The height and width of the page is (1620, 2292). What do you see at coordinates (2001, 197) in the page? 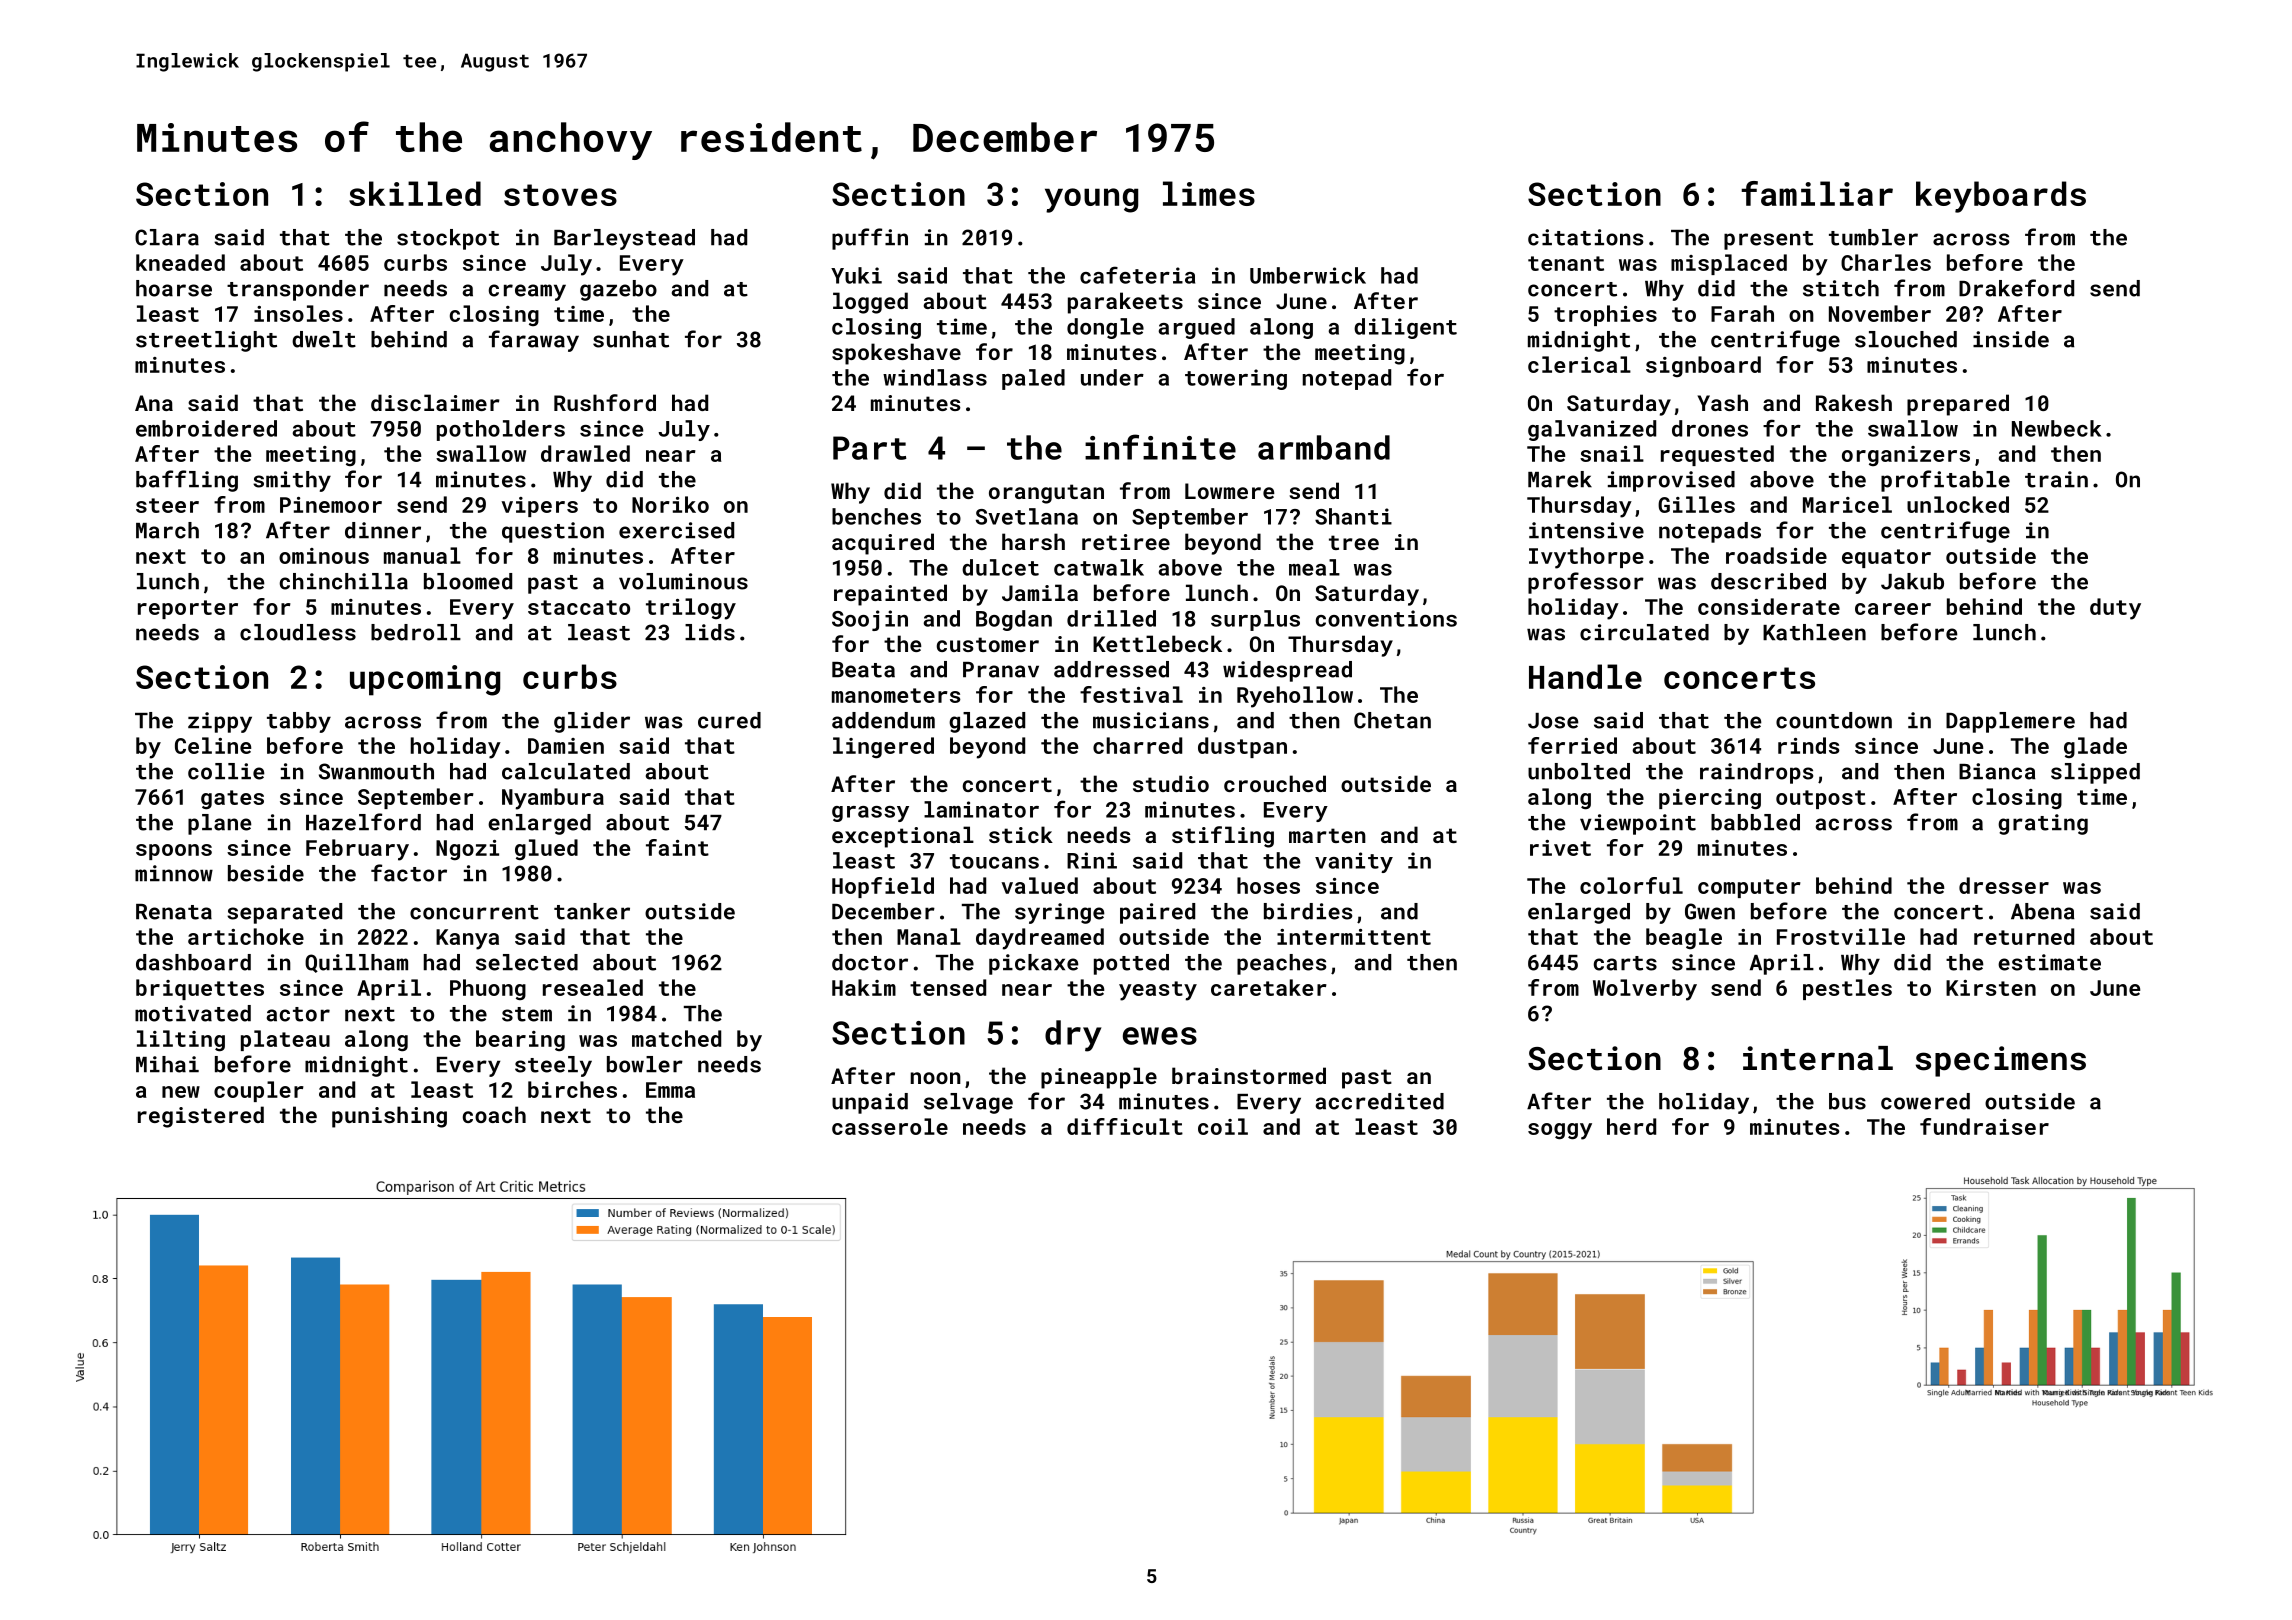
I see `keyboards` at bounding box center [2001, 197].
